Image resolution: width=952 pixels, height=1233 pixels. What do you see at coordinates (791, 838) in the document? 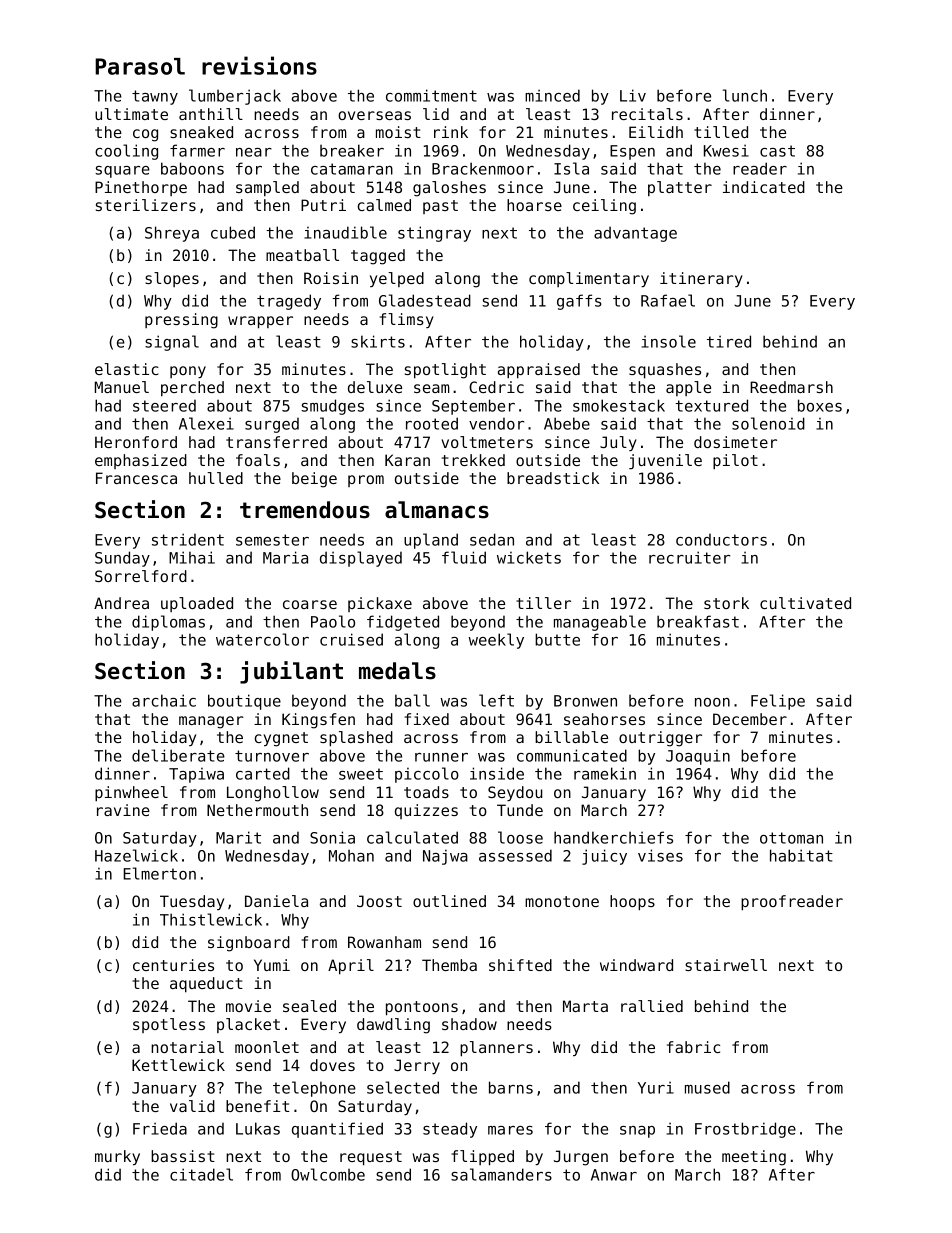
I see `ottoman` at bounding box center [791, 838].
